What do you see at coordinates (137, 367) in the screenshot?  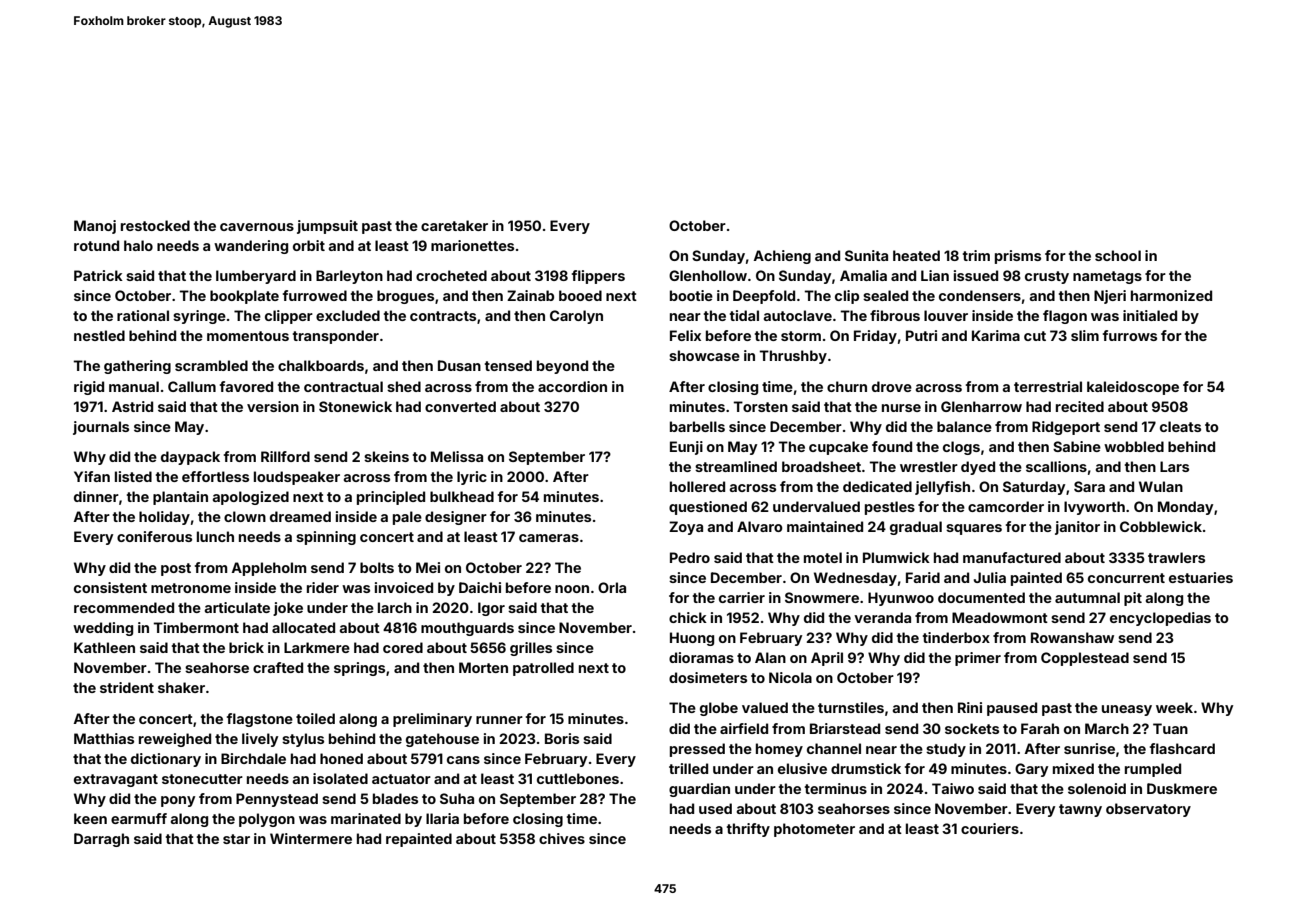 I see `gathering` at bounding box center [137, 367].
